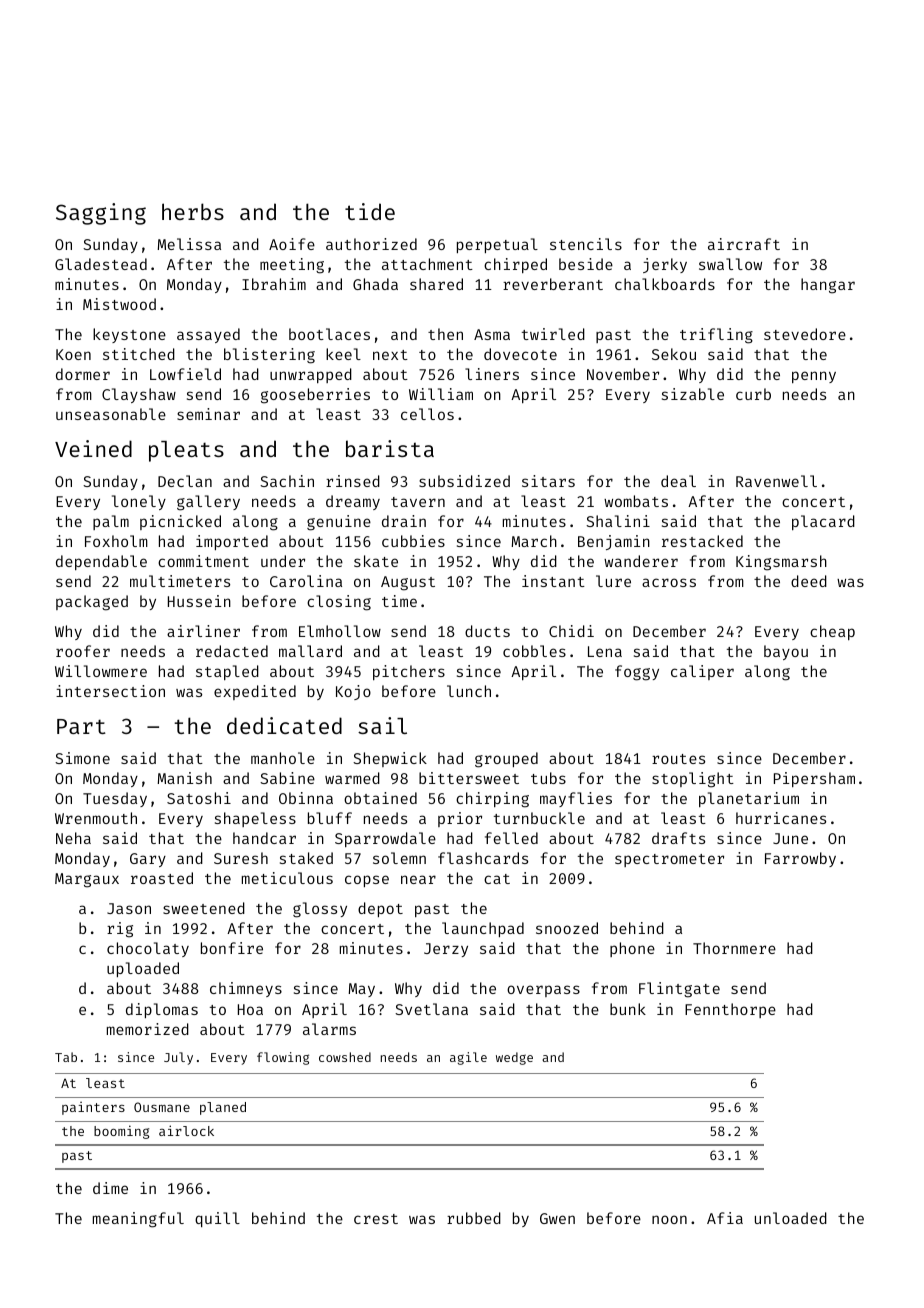  Describe the element at coordinates (101, 214) in the image. I see `Sagging` at that location.
